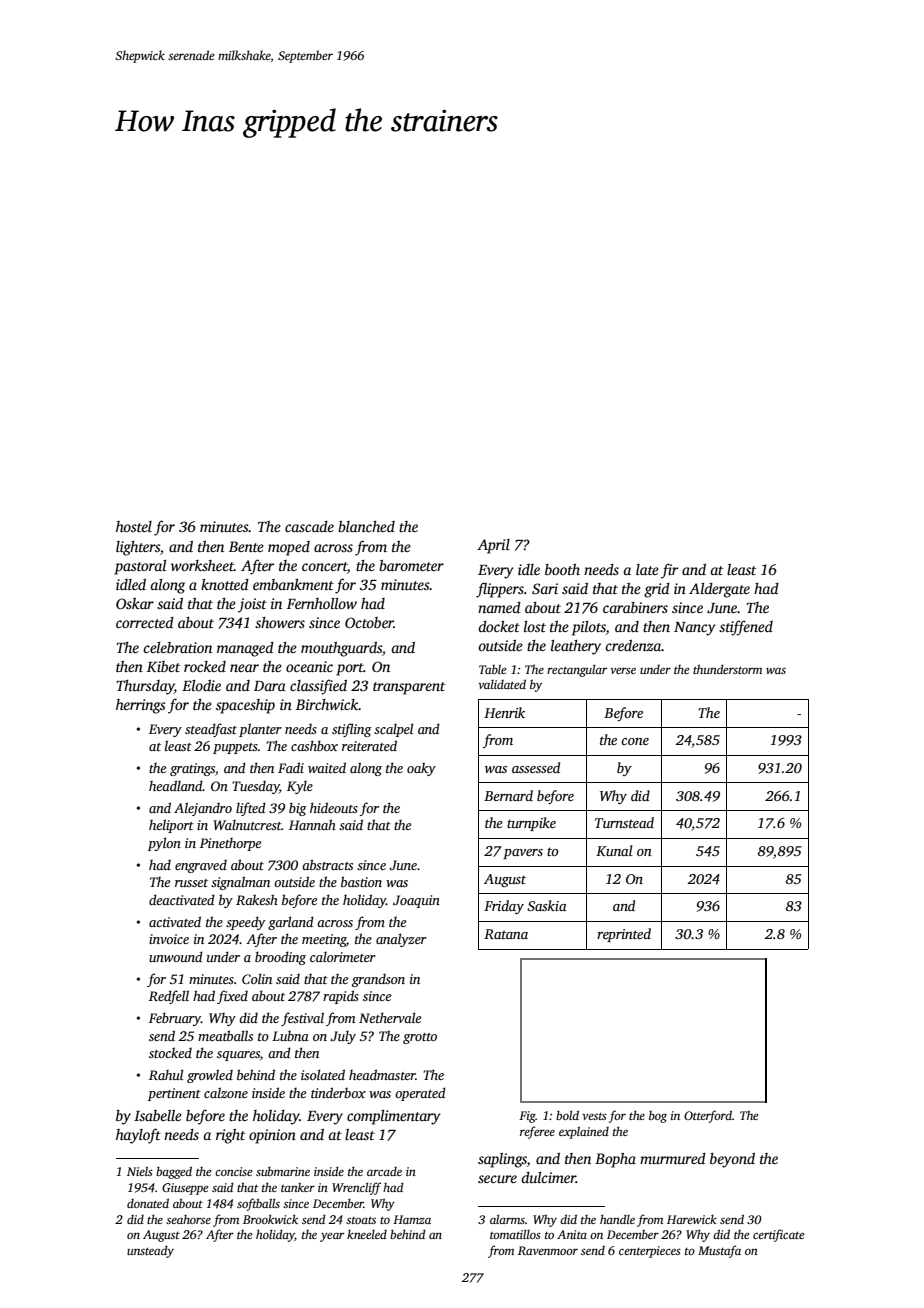 This page has width=924, height=1308. Describe the element at coordinates (548, 1250) in the page. I see `Ravenmoor` at that location.
